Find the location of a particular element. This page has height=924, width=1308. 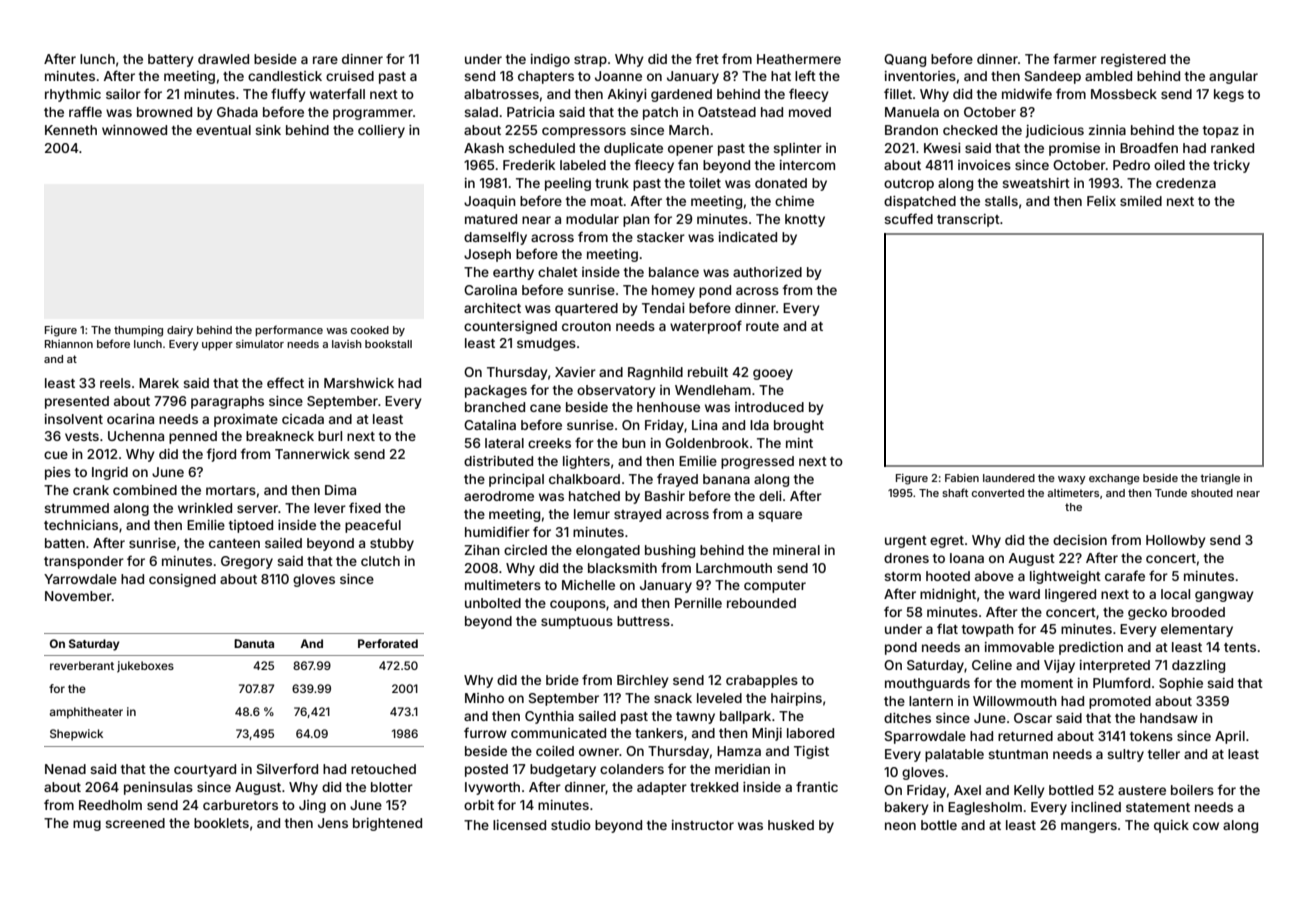

Heathermere is located at coordinates (799, 59).
